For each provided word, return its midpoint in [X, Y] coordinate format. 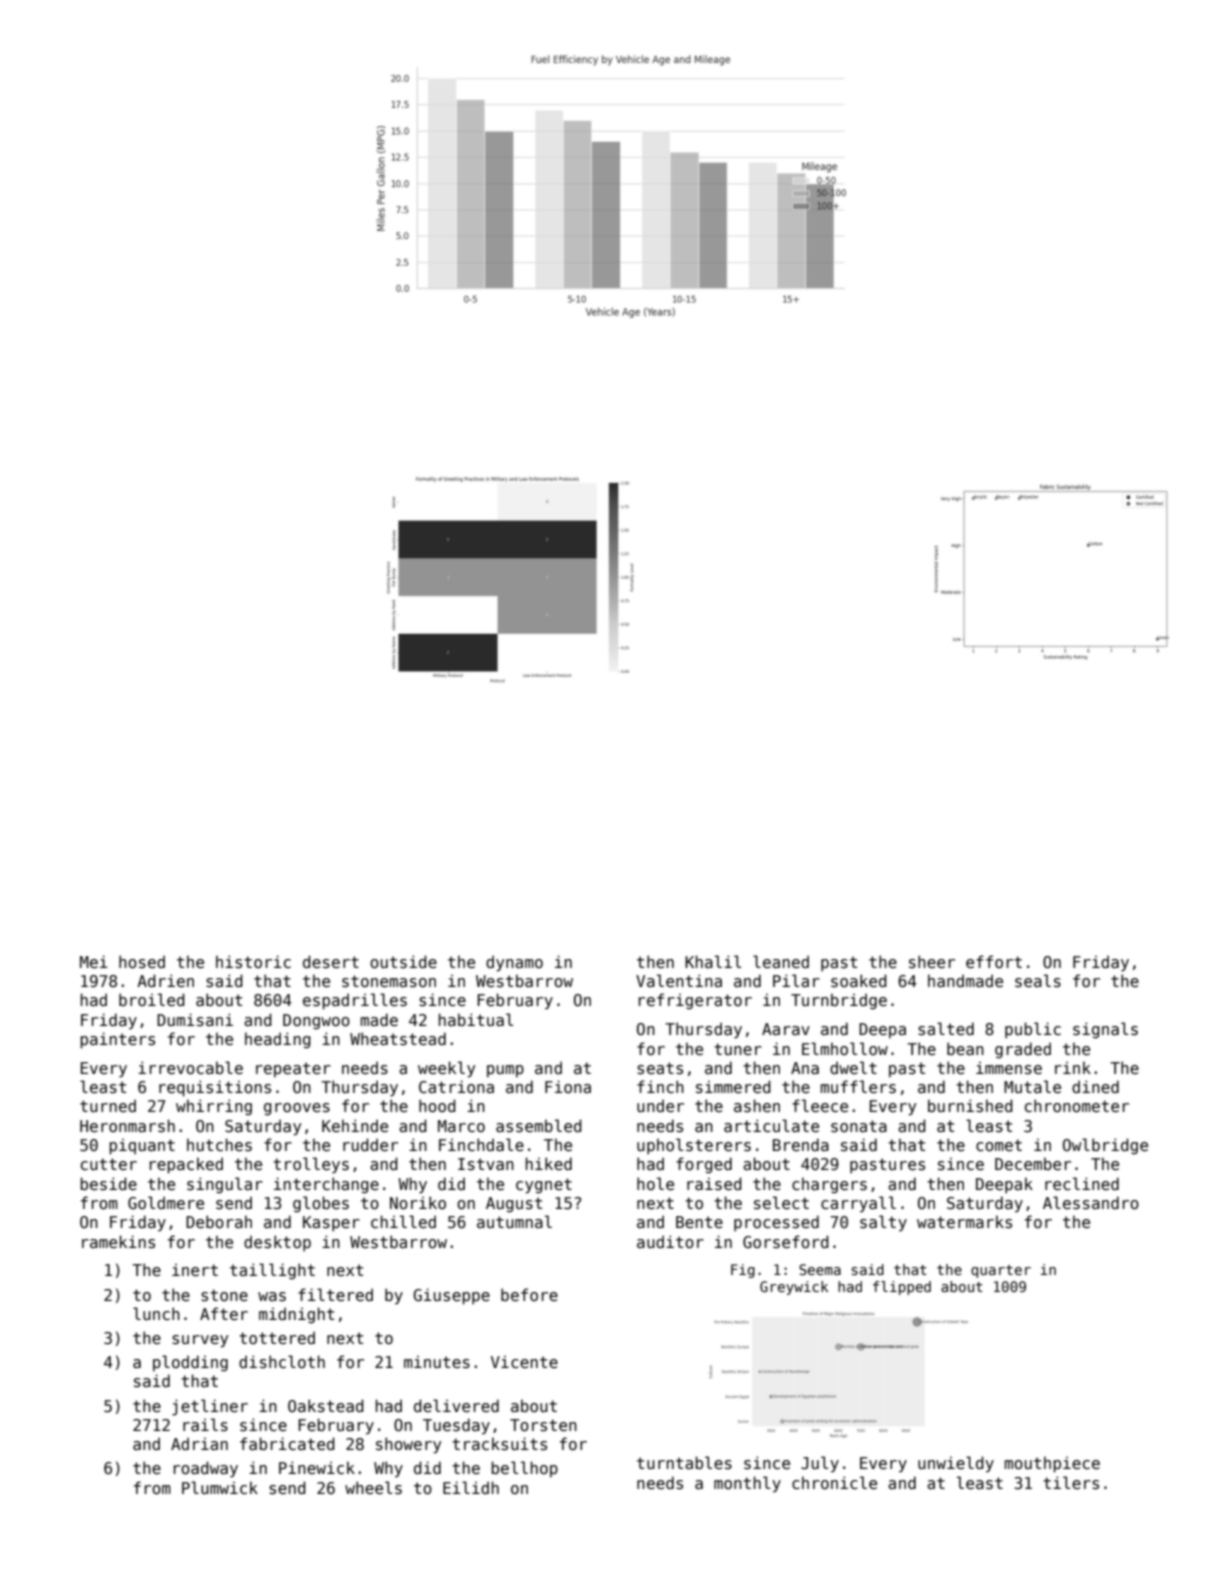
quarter [1001, 1271]
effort [994, 961]
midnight [296, 1315]
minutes [437, 1361]
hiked [549, 1163]
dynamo [514, 963]
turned [108, 1105]
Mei [94, 961]
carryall [858, 1204]
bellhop [525, 1469]
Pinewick [317, 1467]
